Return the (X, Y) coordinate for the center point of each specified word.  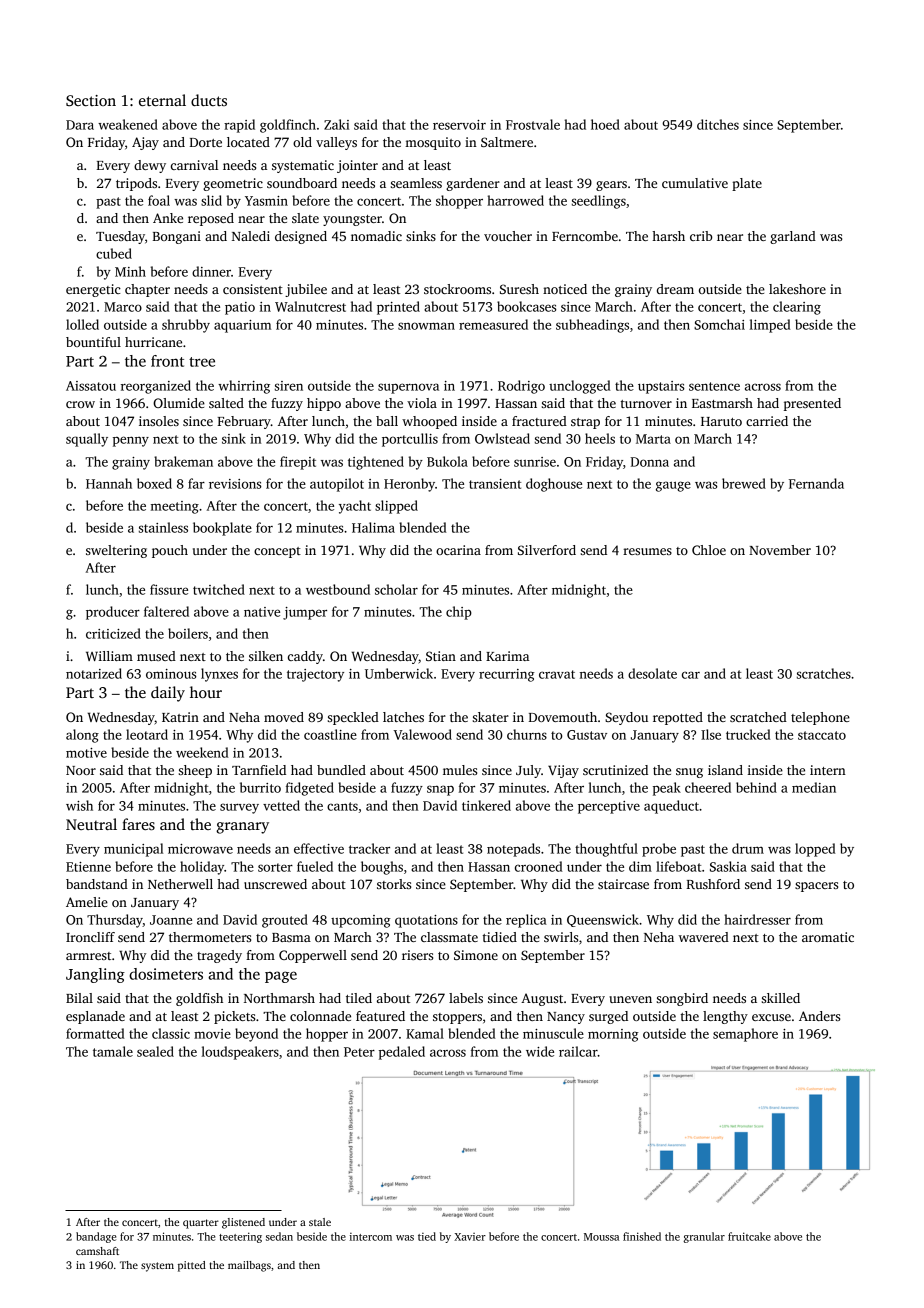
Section (91, 100)
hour (206, 692)
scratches (824, 673)
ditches (718, 124)
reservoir (459, 125)
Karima (507, 656)
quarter (201, 1224)
